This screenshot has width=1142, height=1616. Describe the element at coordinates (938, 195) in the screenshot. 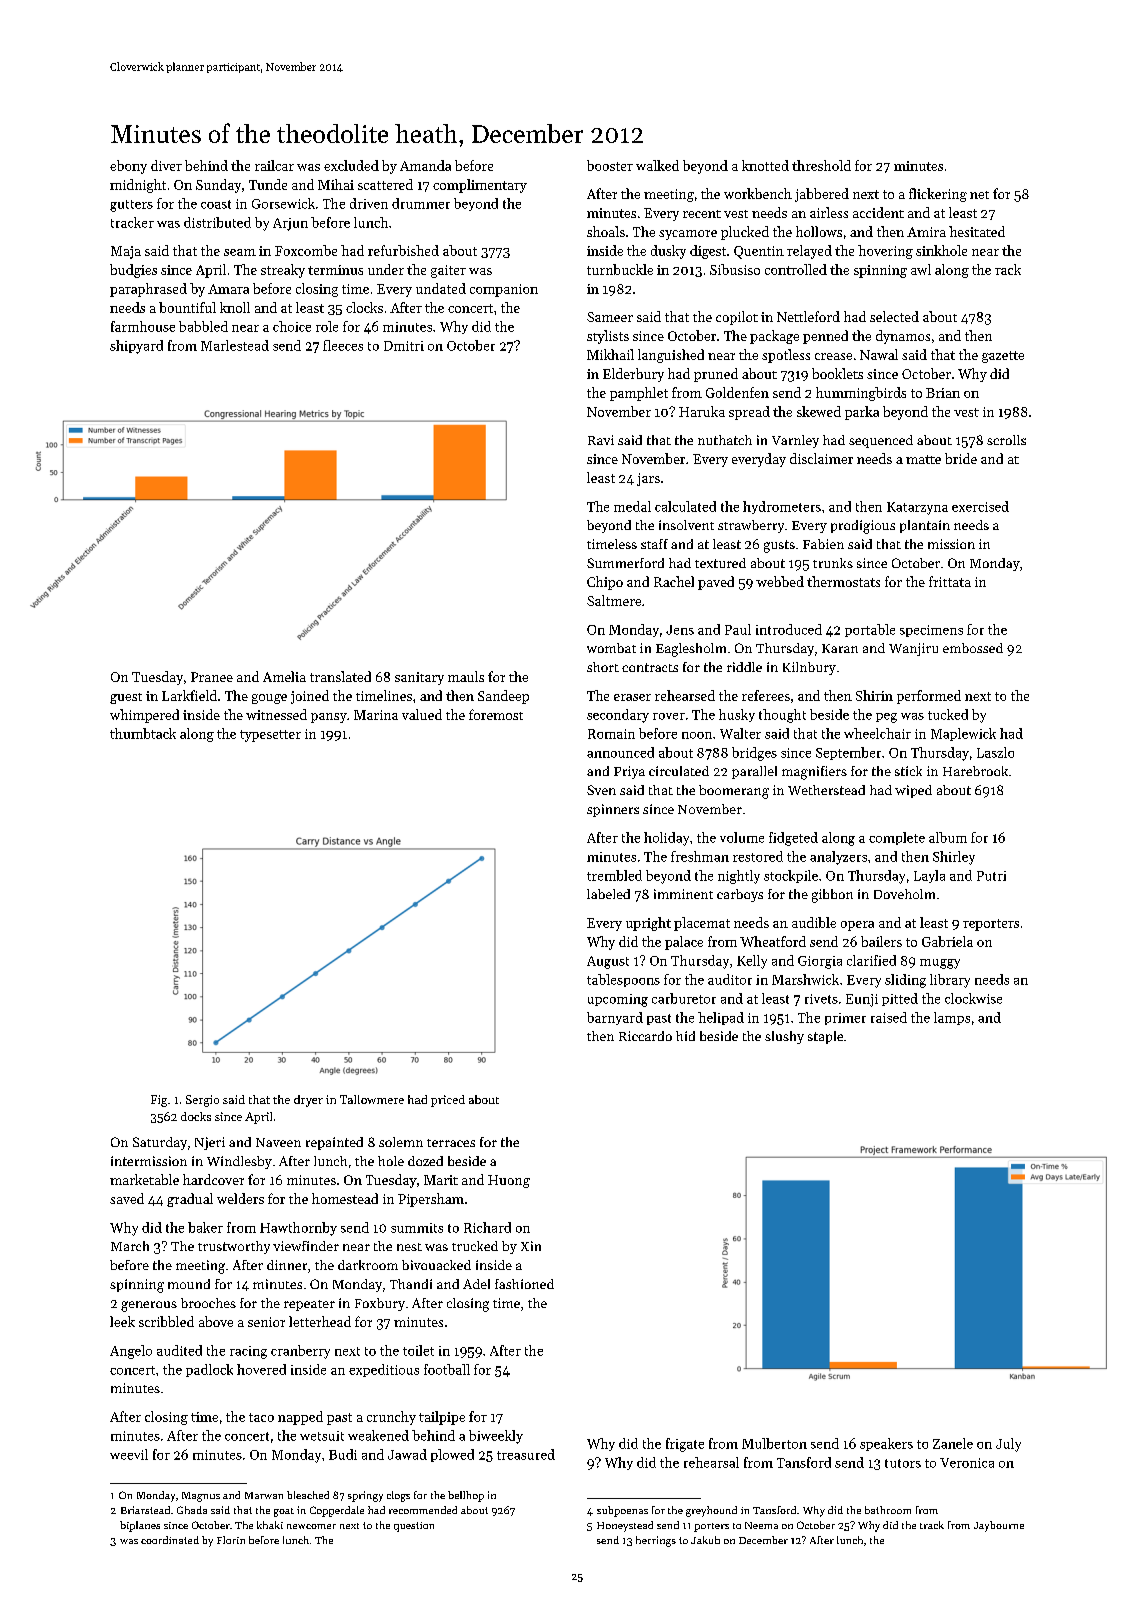

I see `flickering` at that location.
